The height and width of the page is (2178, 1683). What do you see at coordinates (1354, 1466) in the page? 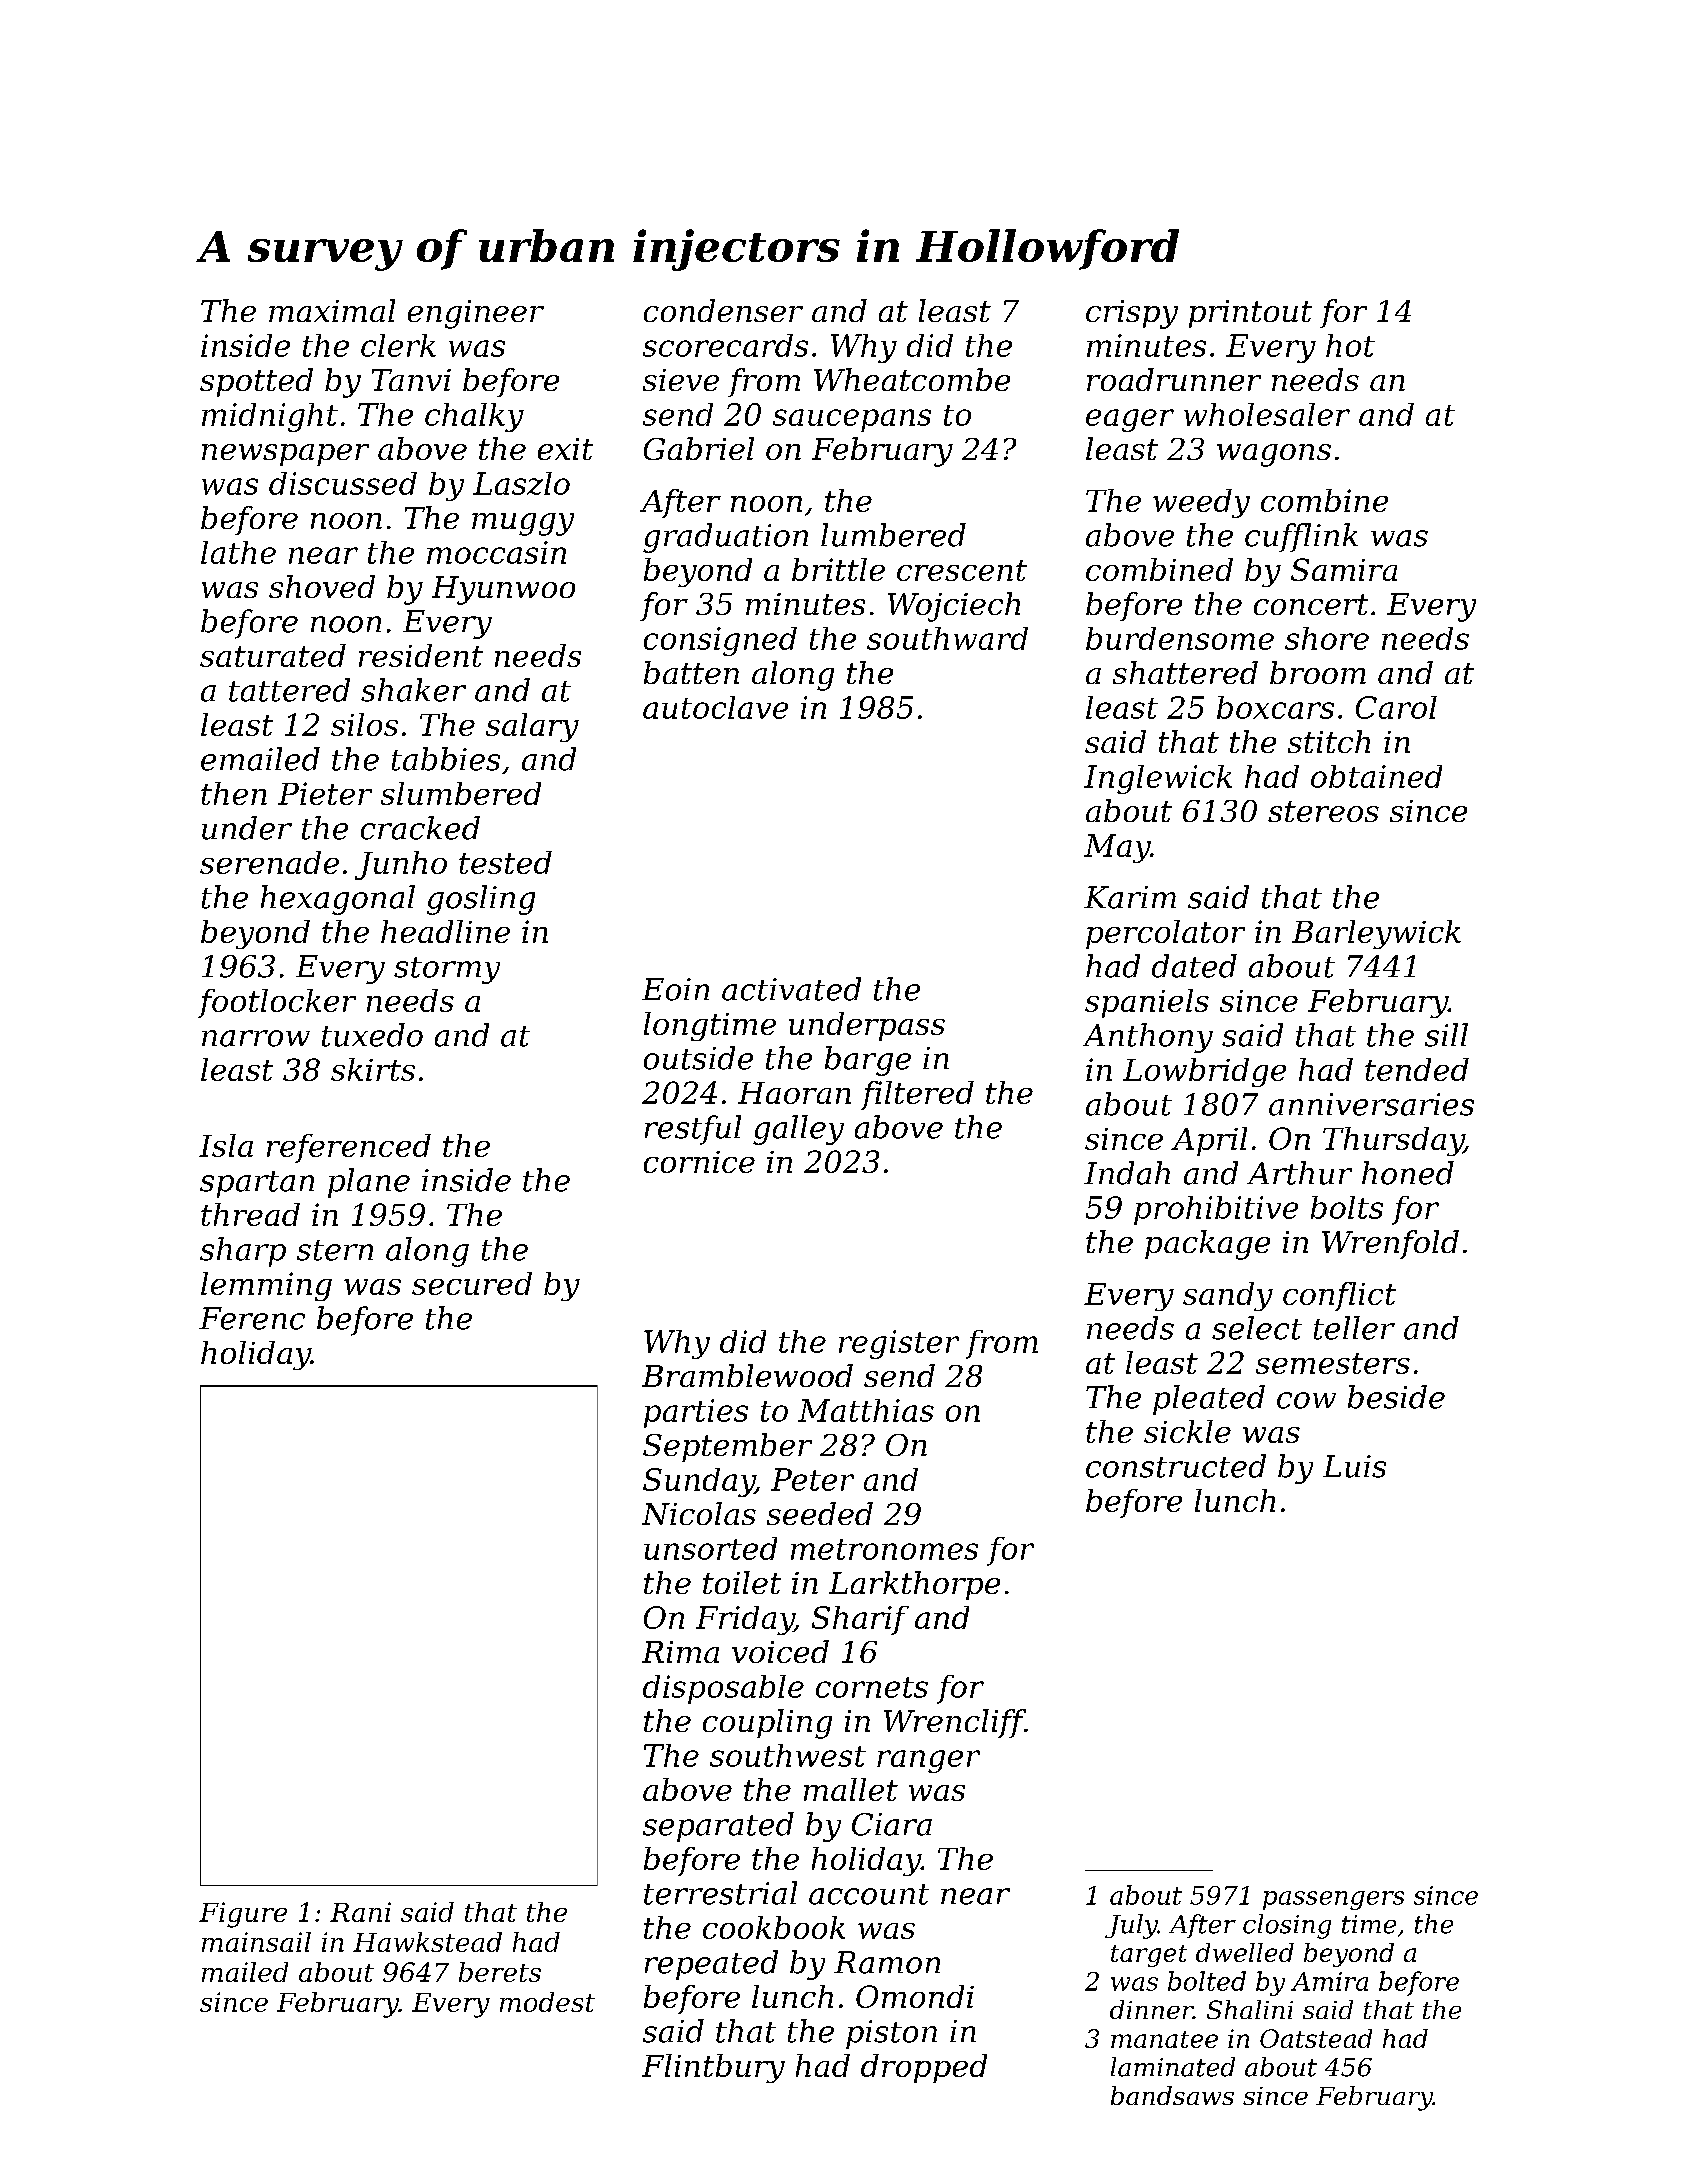
I see `Luis` at bounding box center [1354, 1466].
